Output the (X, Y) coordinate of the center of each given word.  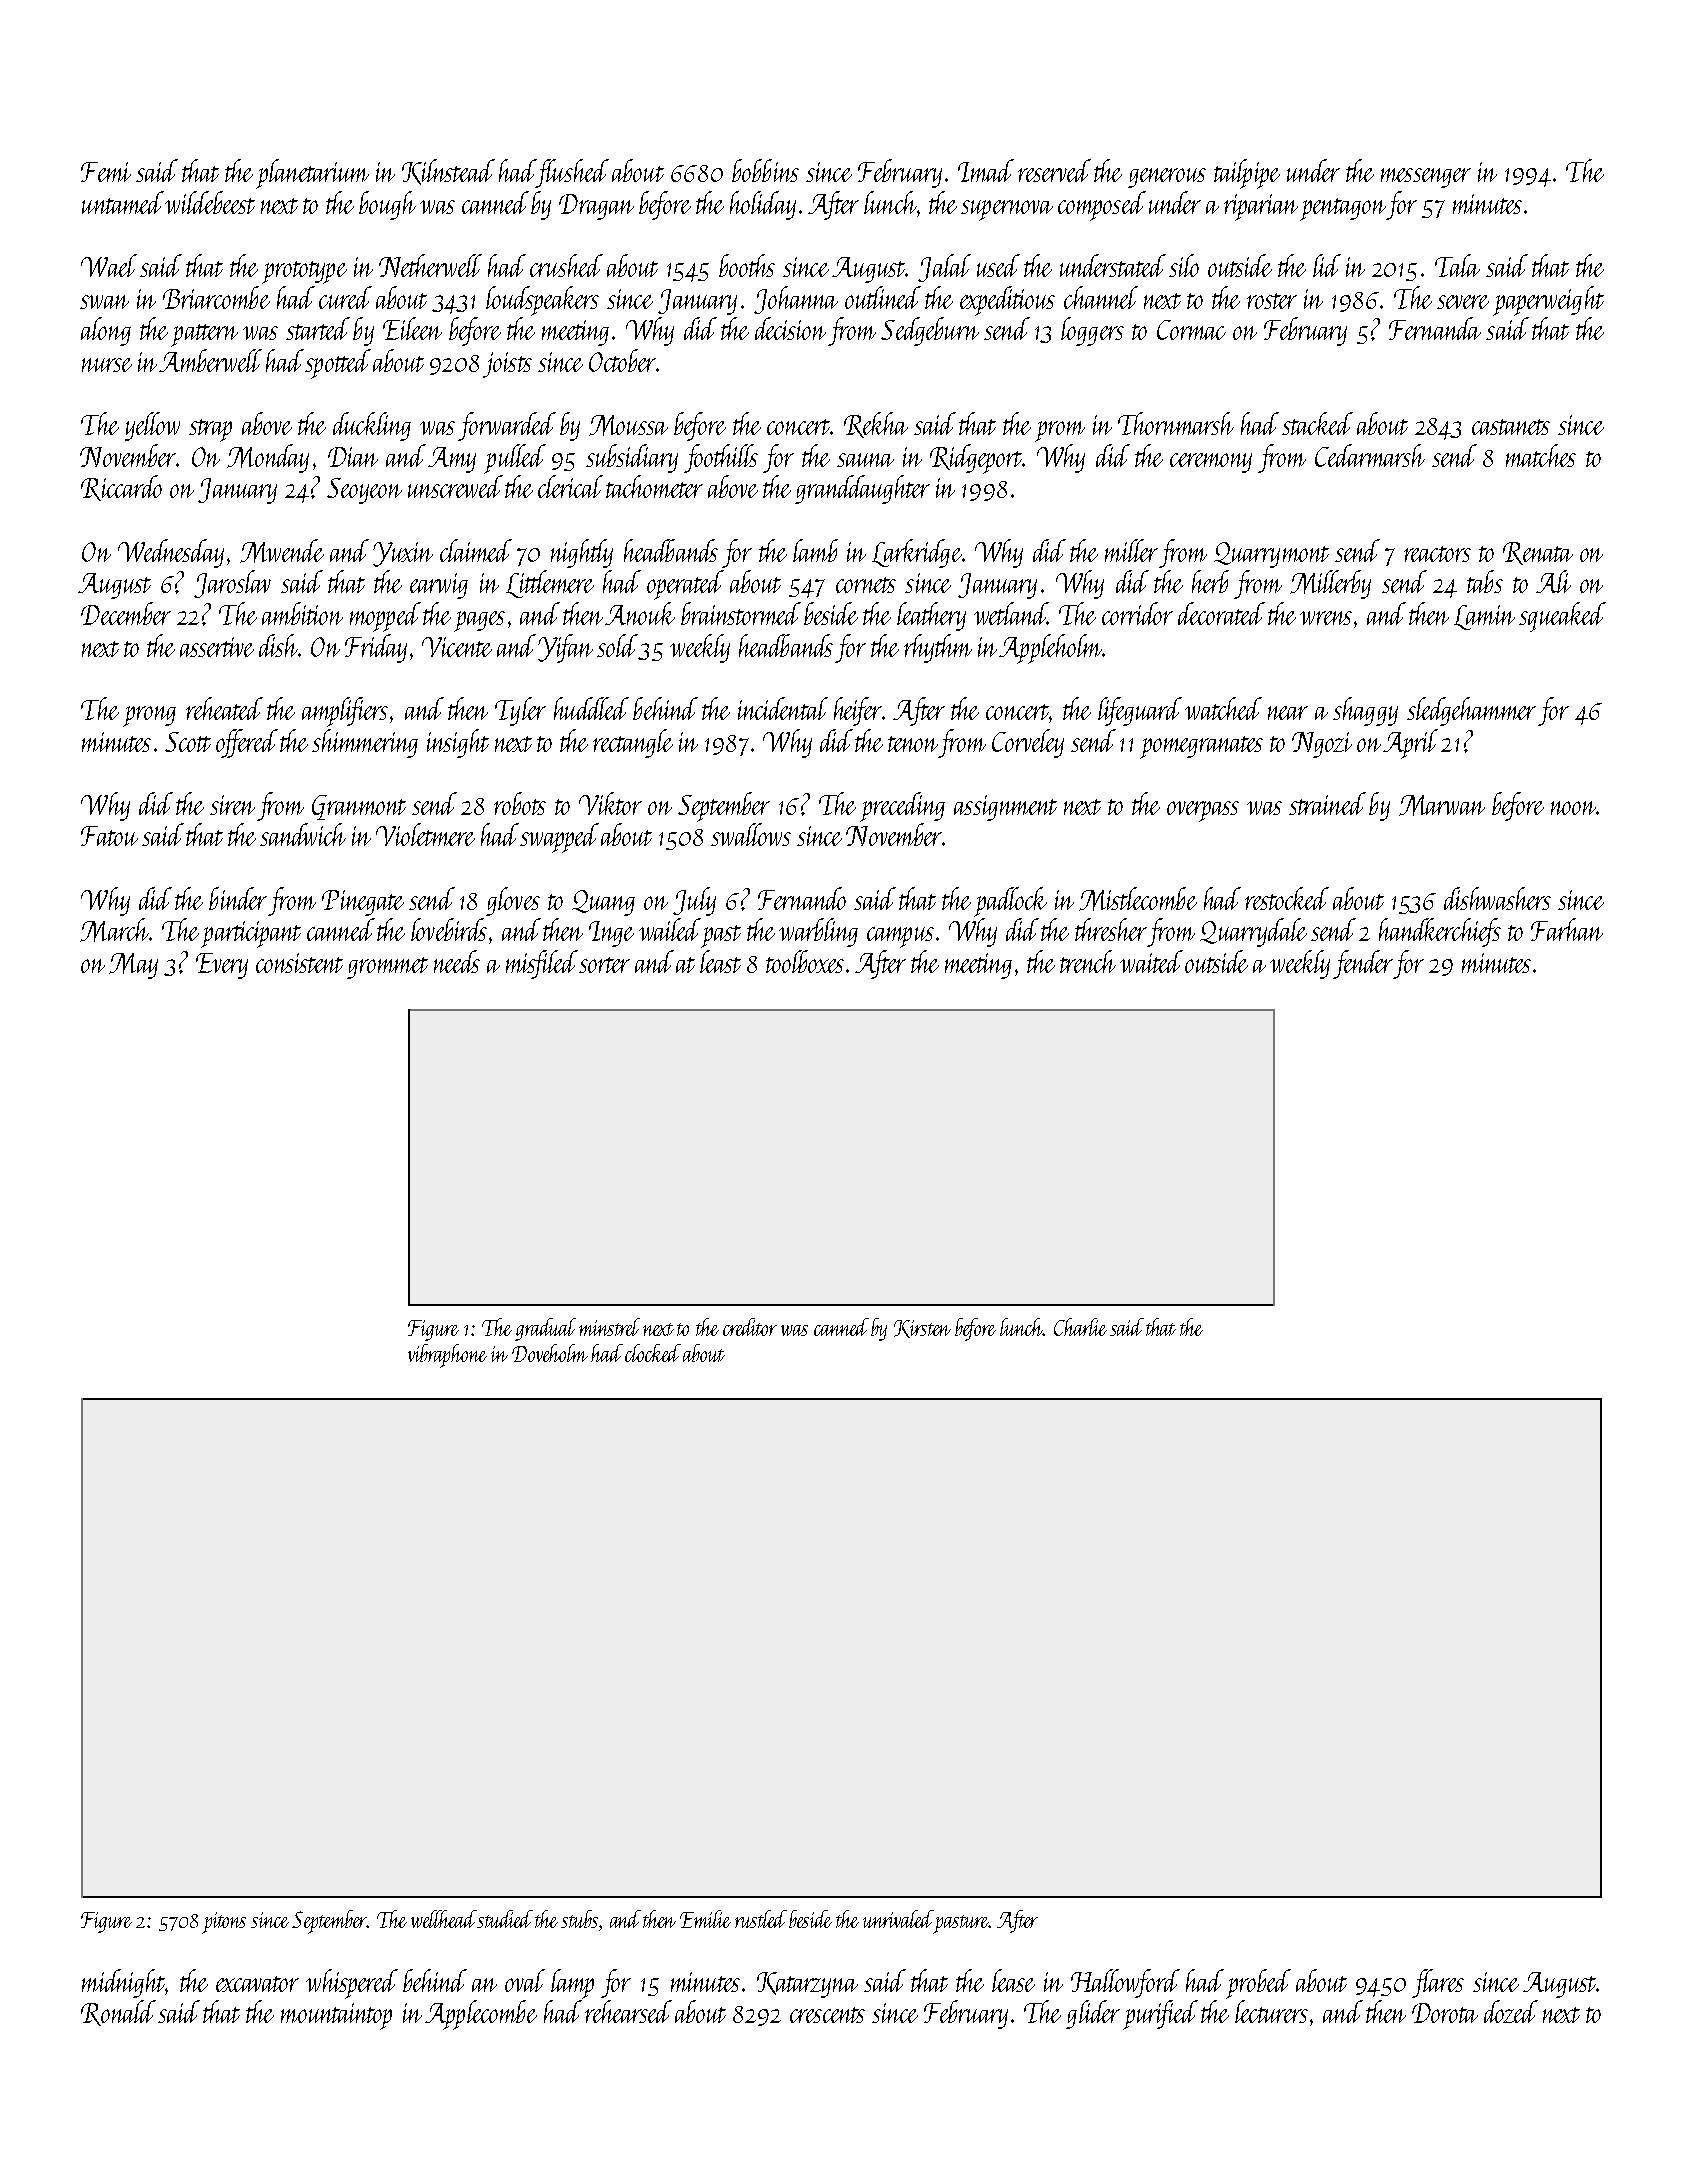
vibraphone (447, 1356)
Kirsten (922, 1329)
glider (1093, 2014)
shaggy (1365, 711)
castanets (1511, 427)
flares (1438, 1983)
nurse (107, 365)
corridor (1137, 613)
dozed (1511, 2011)
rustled (761, 1919)
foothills (721, 458)
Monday (268, 458)
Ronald (118, 2013)
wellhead (444, 1919)
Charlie (1080, 1327)
